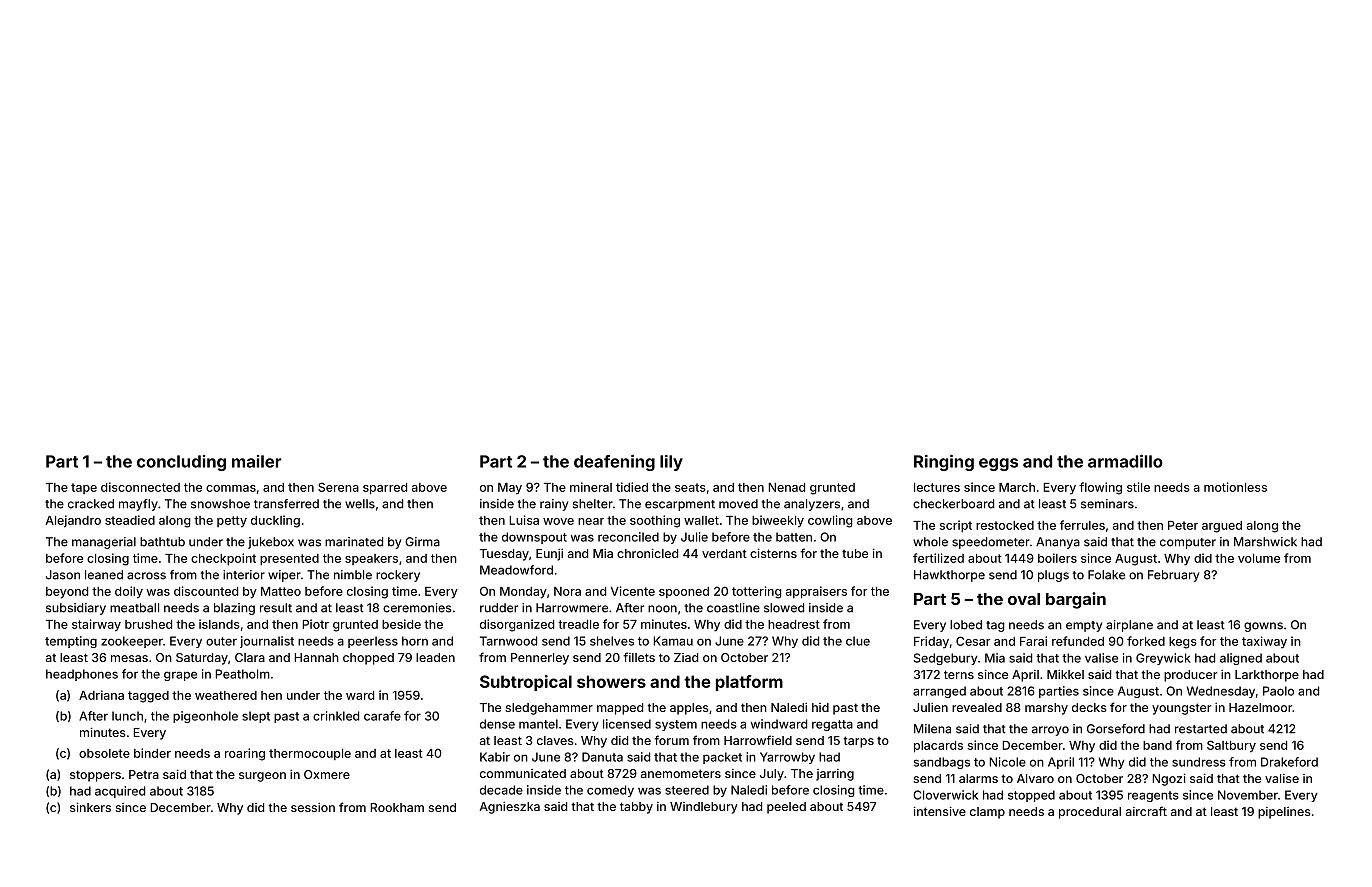  What do you see at coordinates (1289, 762) in the page?
I see `Drakeford` at bounding box center [1289, 762].
